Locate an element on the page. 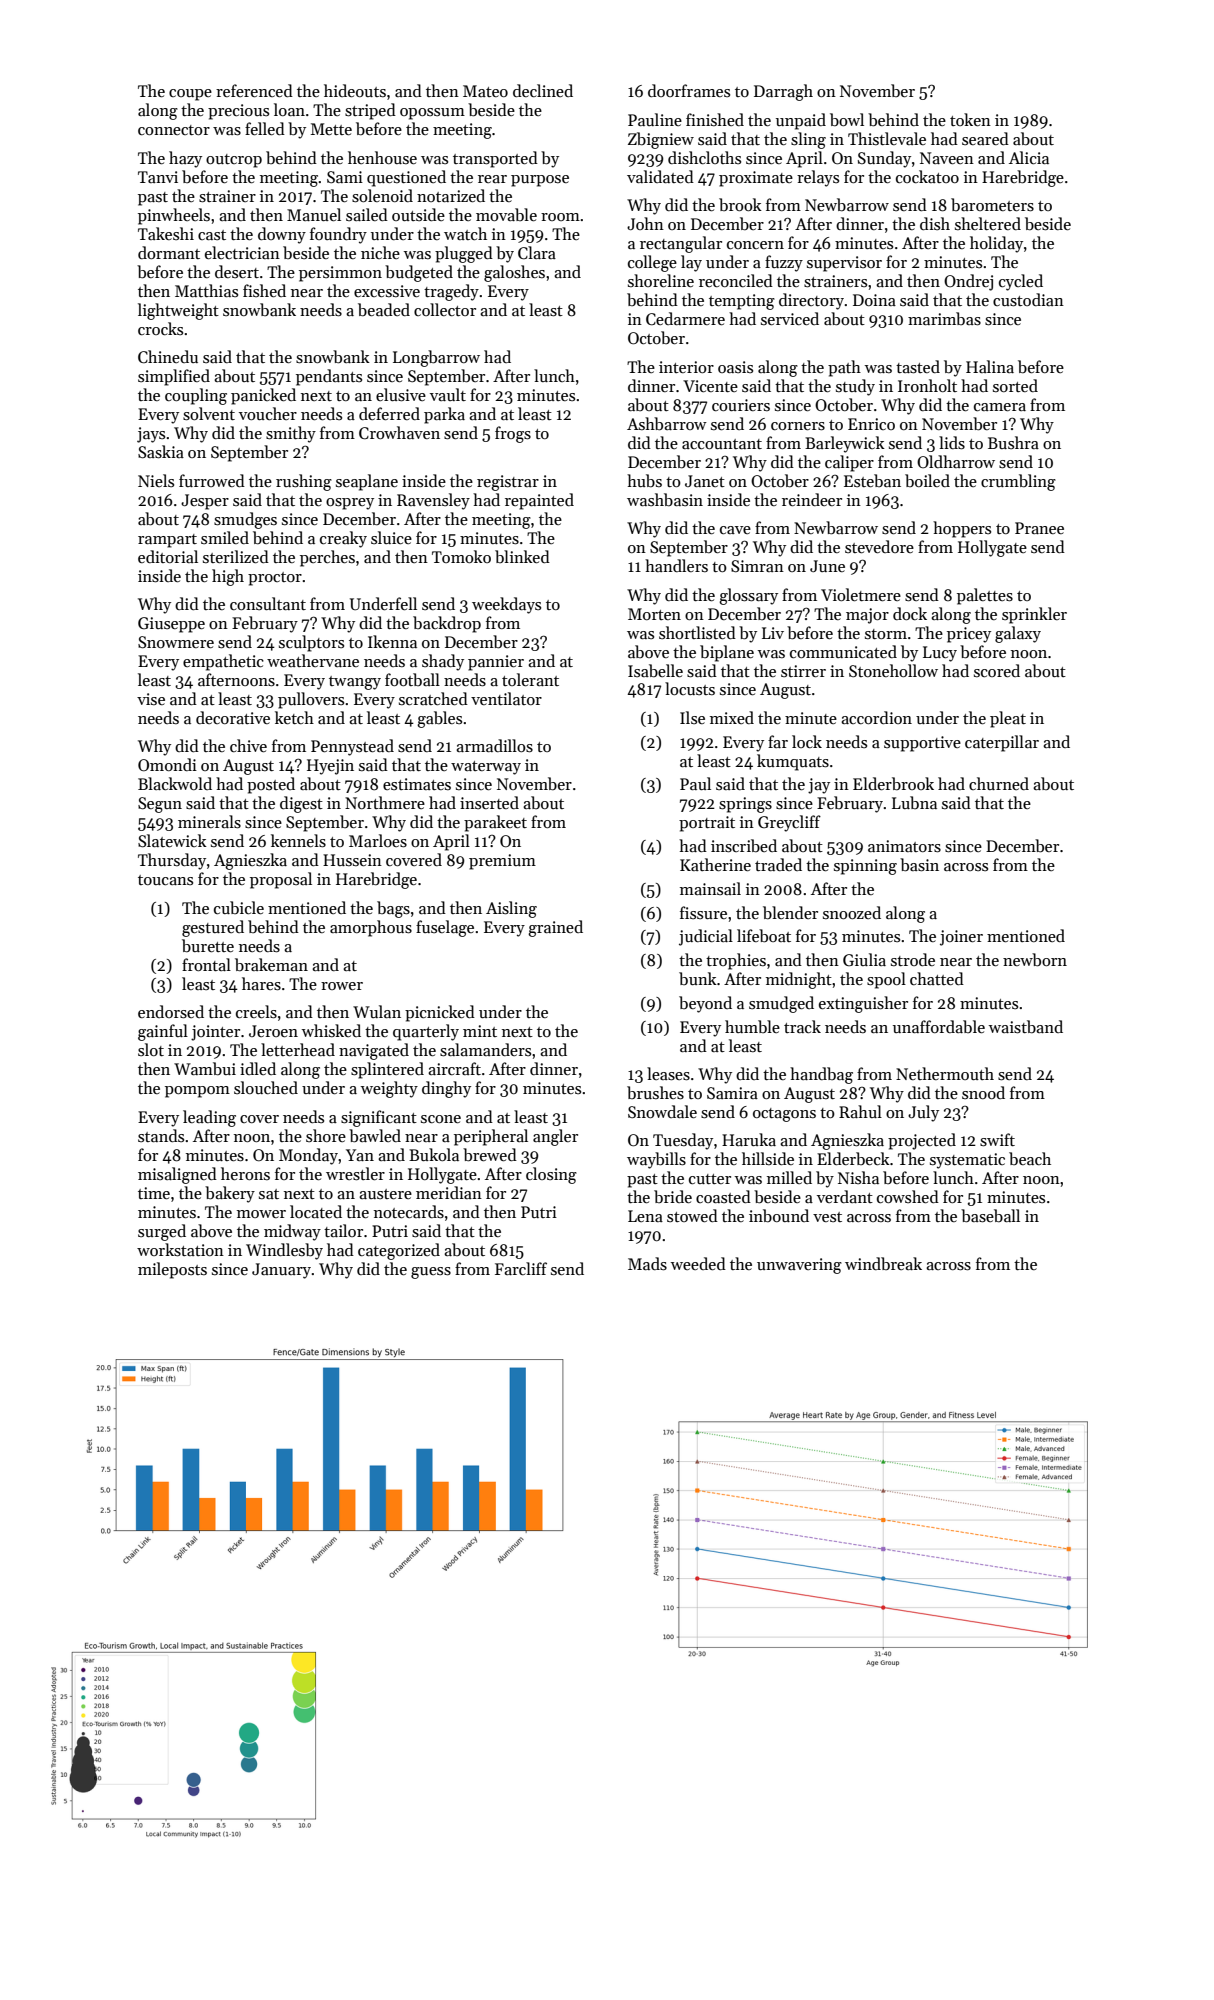 This image has height=2000, width=1214. windbreak is located at coordinates (883, 1263).
